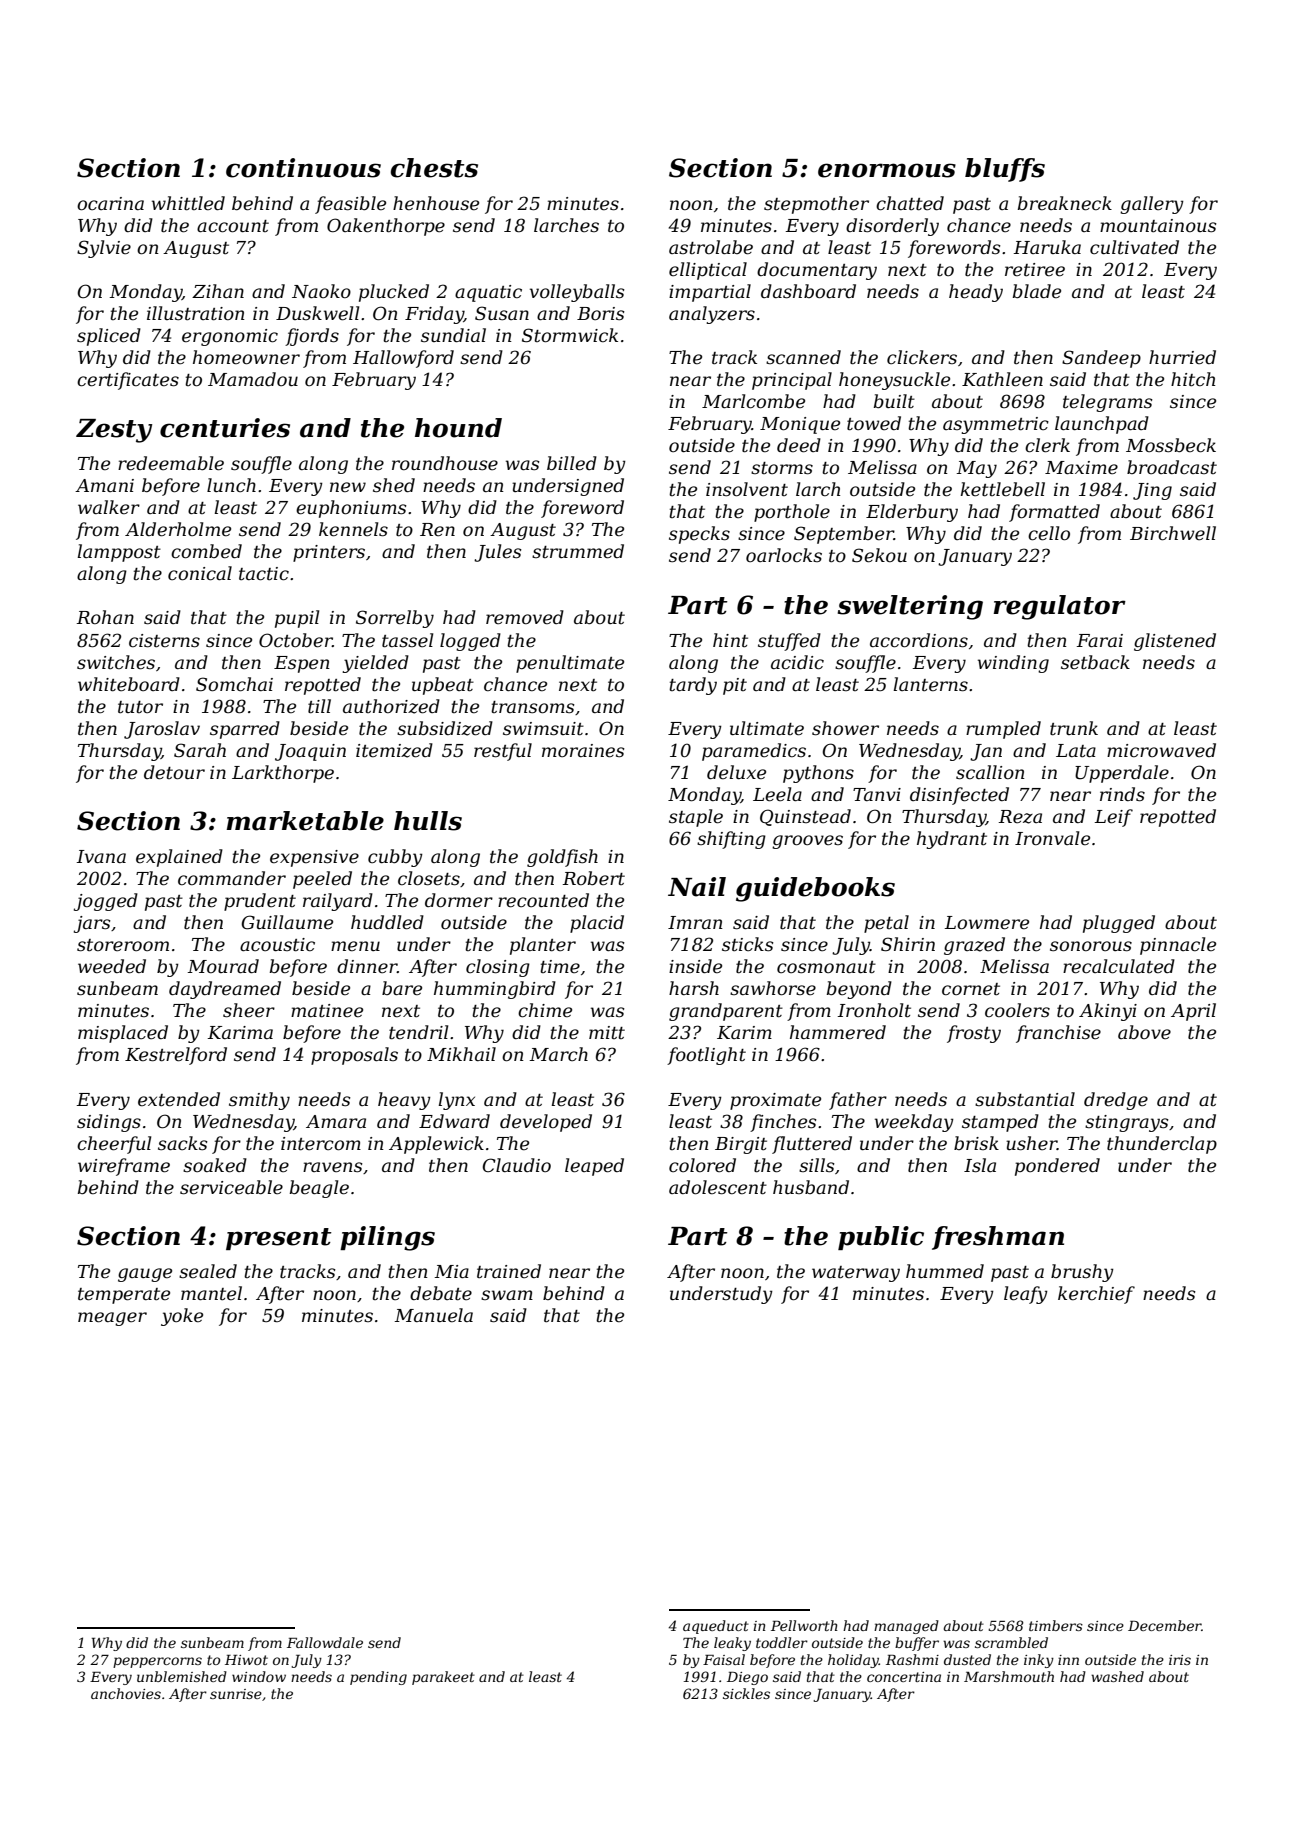 This screenshot has width=1294, height=1830. Describe the element at coordinates (998, 1238) in the screenshot. I see `freshman` at that location.
